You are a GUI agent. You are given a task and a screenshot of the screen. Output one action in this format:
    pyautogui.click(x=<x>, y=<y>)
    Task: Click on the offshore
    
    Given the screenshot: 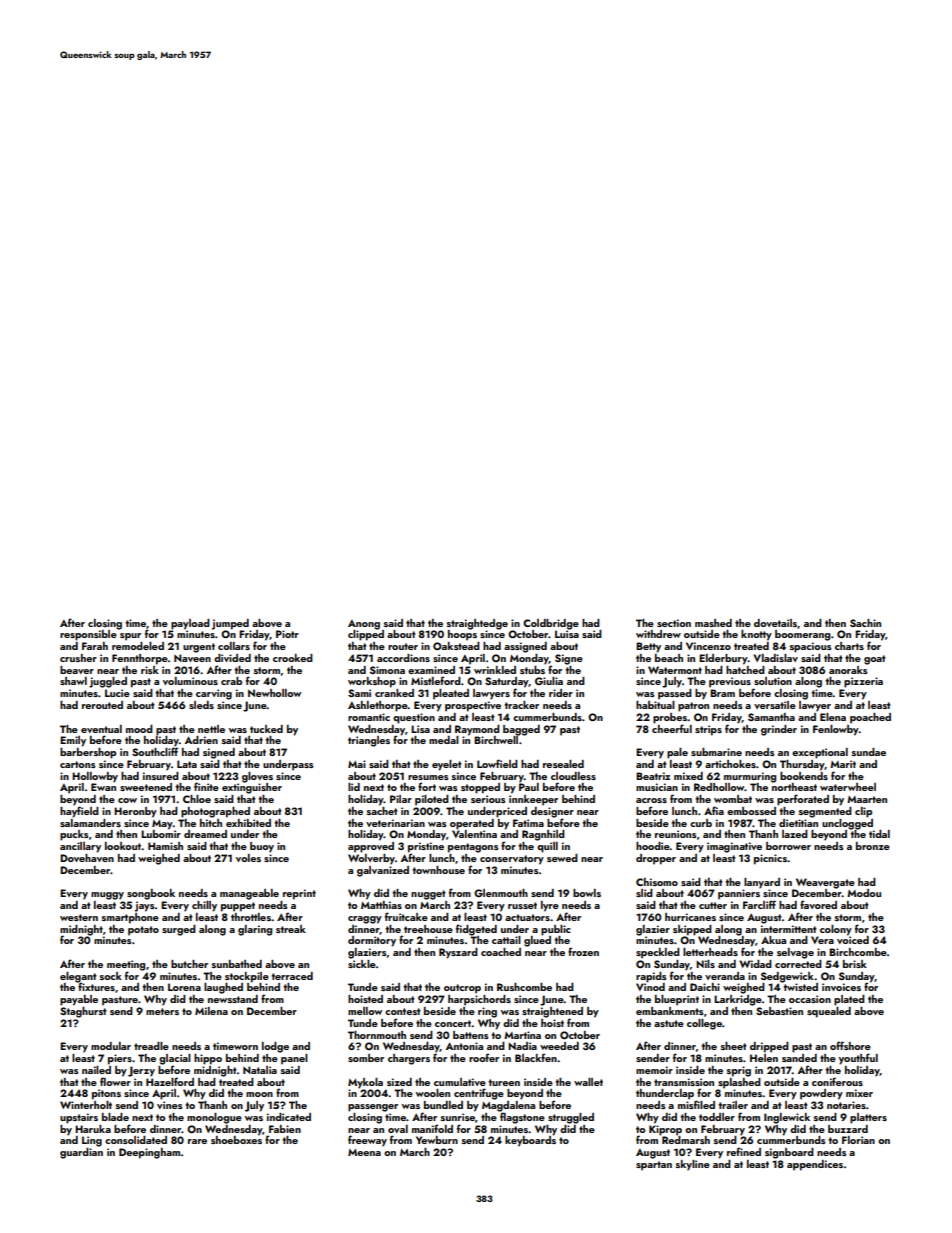 What is the action you would take?
    pyautogui.click(x=850, y=1045)
